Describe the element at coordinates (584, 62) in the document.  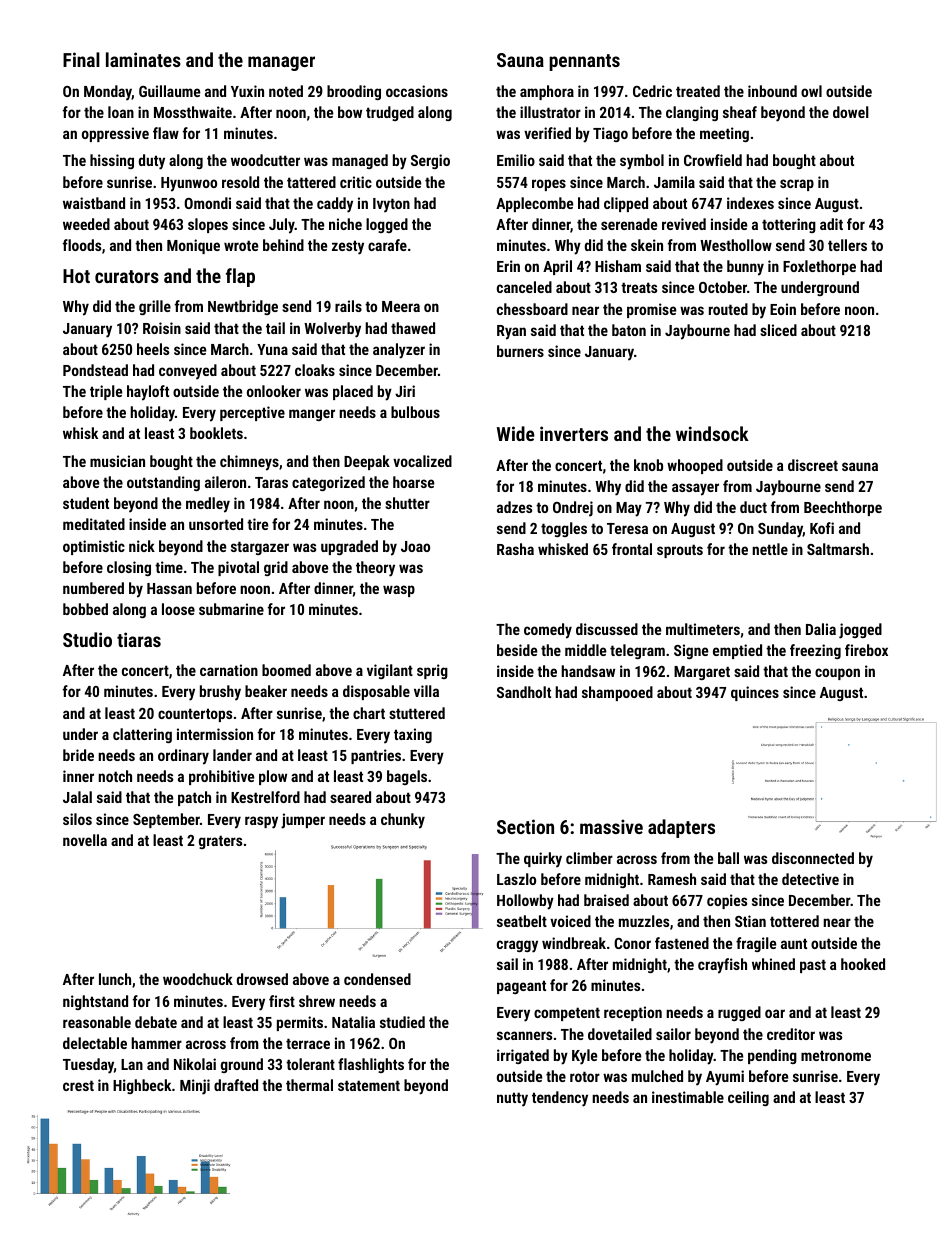
I see `pennants` at that location.
